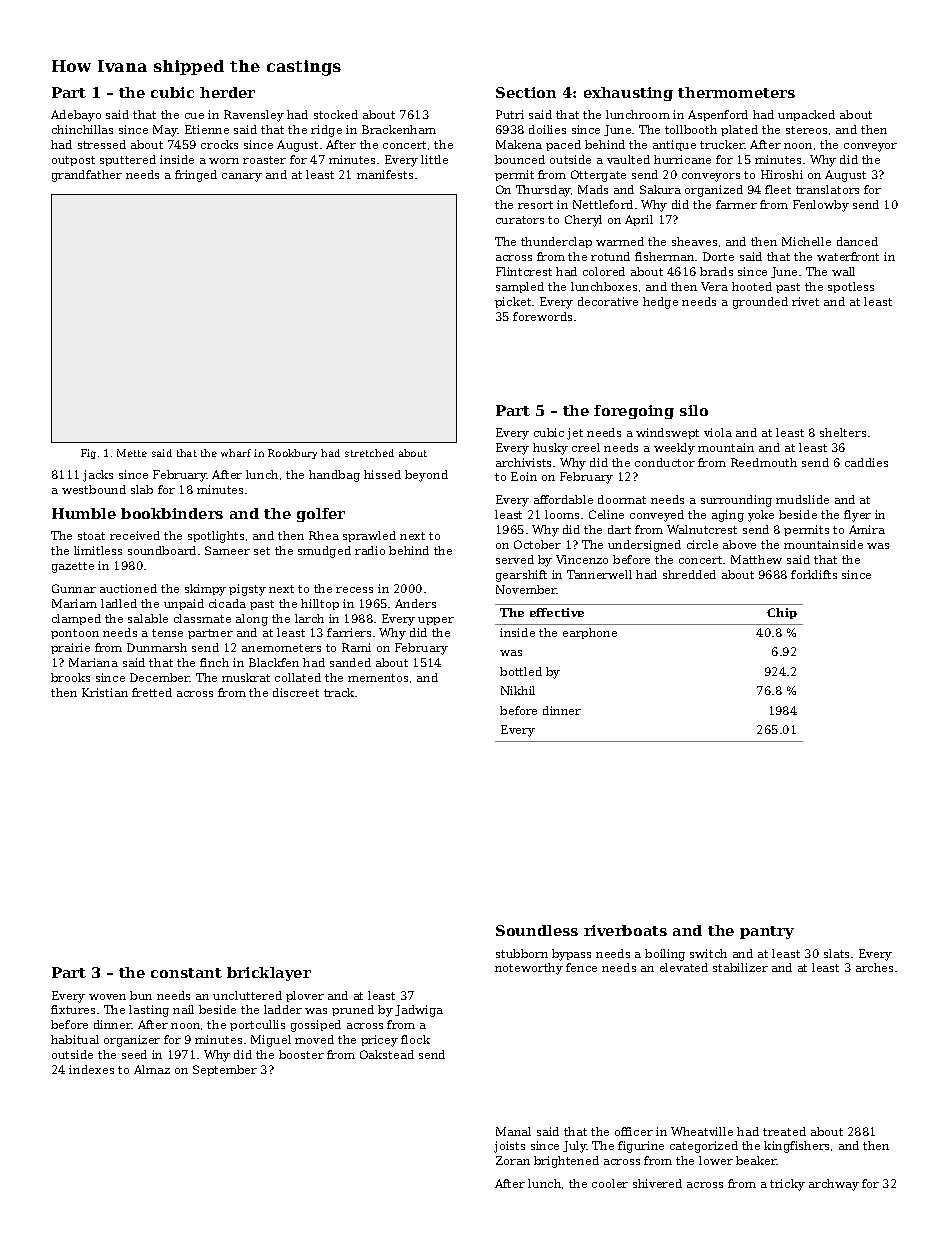  What do you see at coordinates (426, 476) in the page?
I see `beyond` at bounding box center [426, 476].
